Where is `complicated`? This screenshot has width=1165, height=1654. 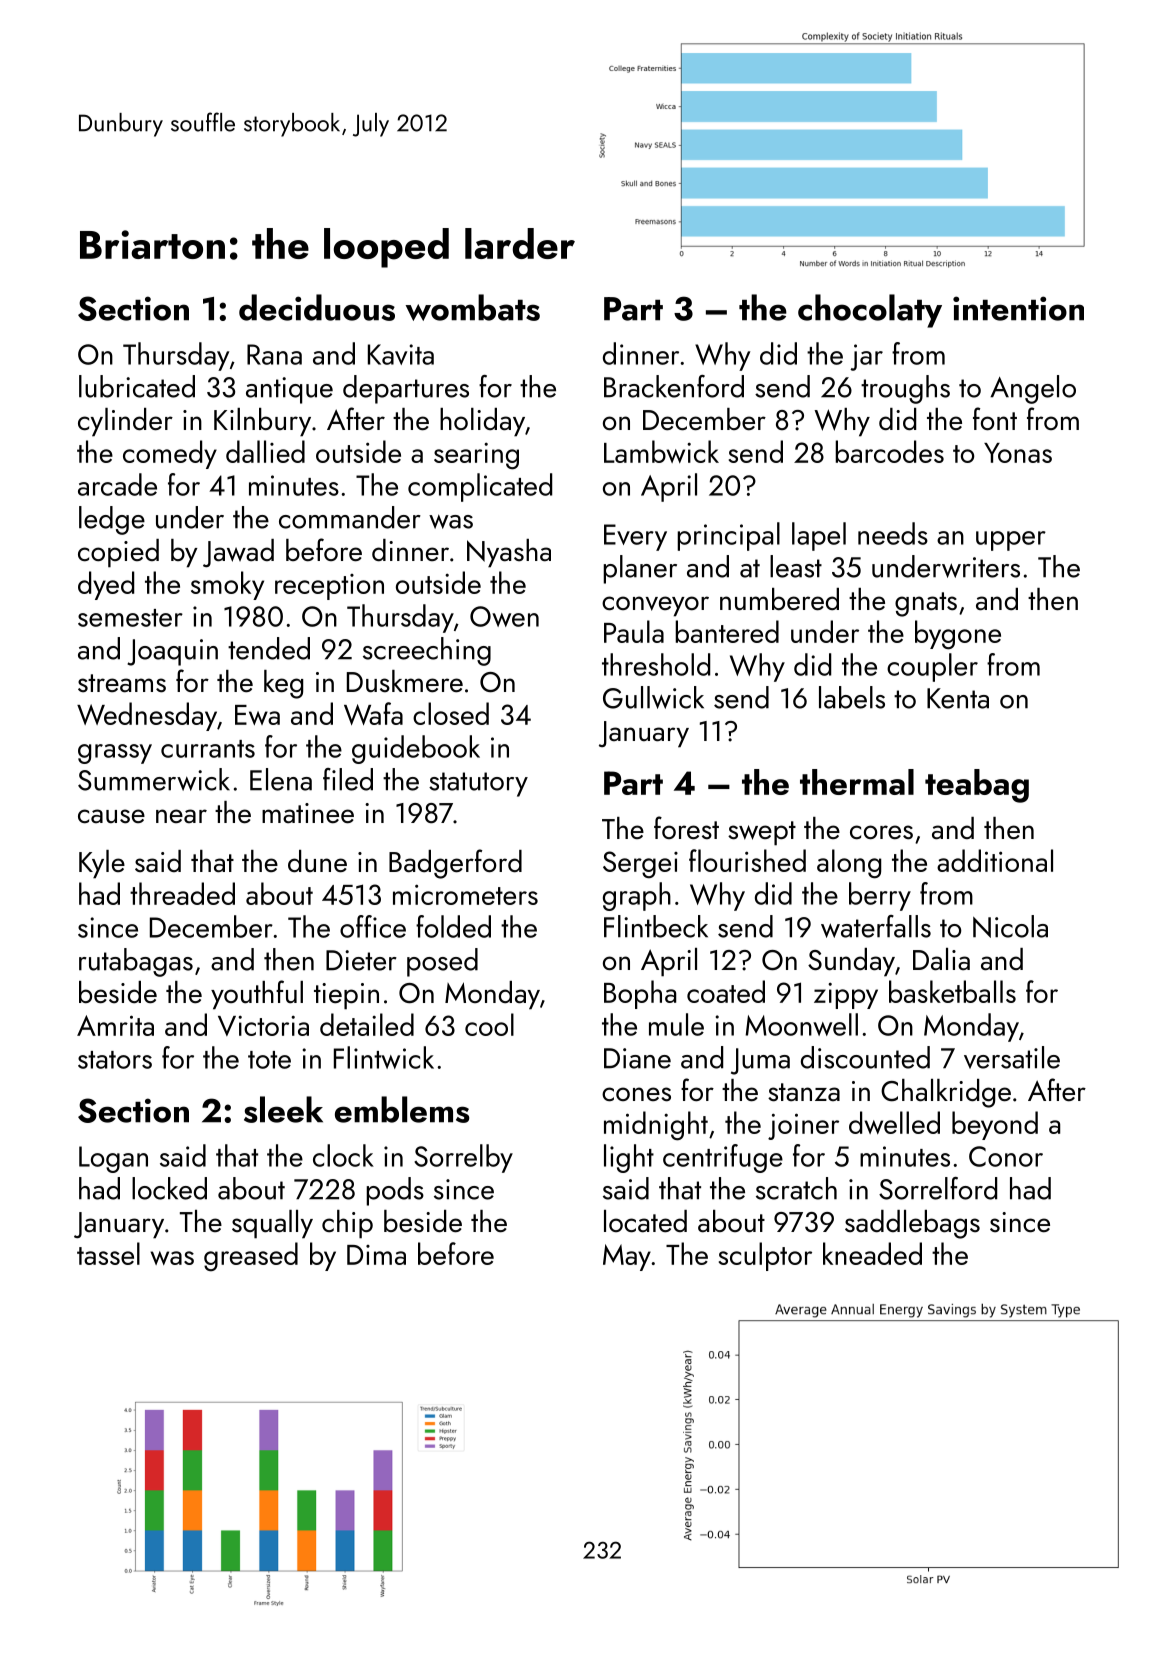
complicated is located at coordinates (480, 487).
